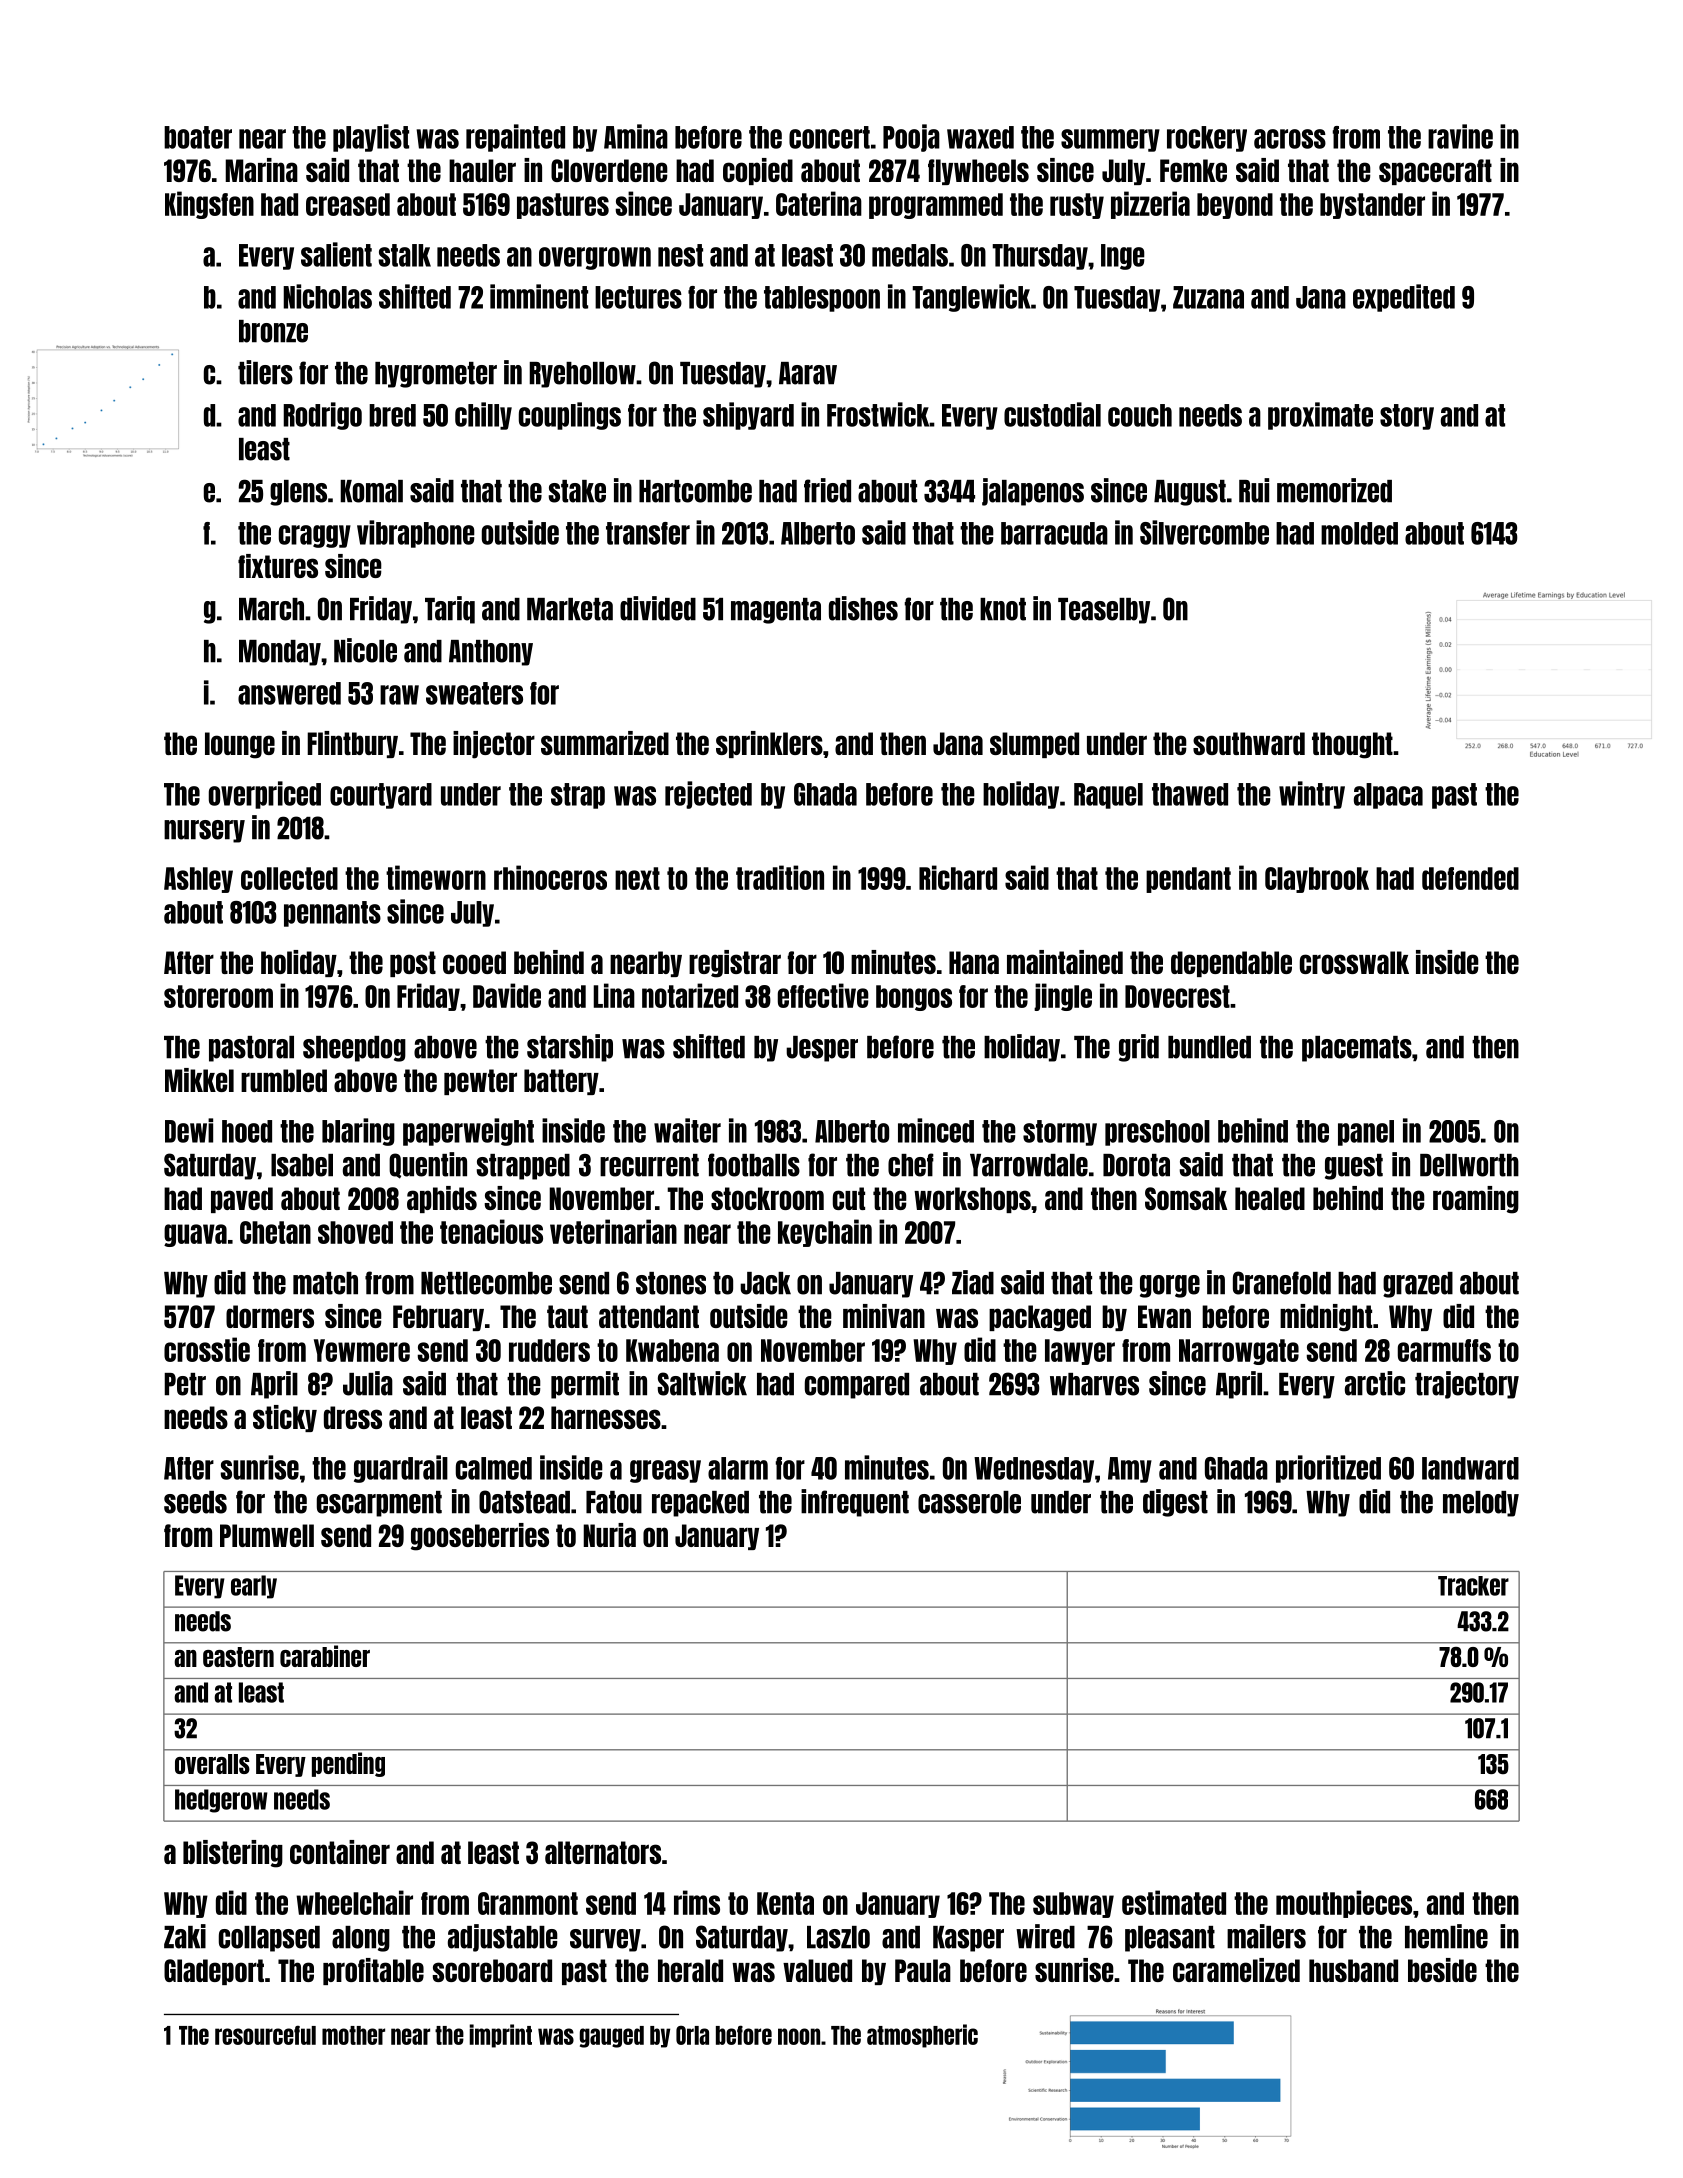  I want to click on minivan, so click(884, 1316).
